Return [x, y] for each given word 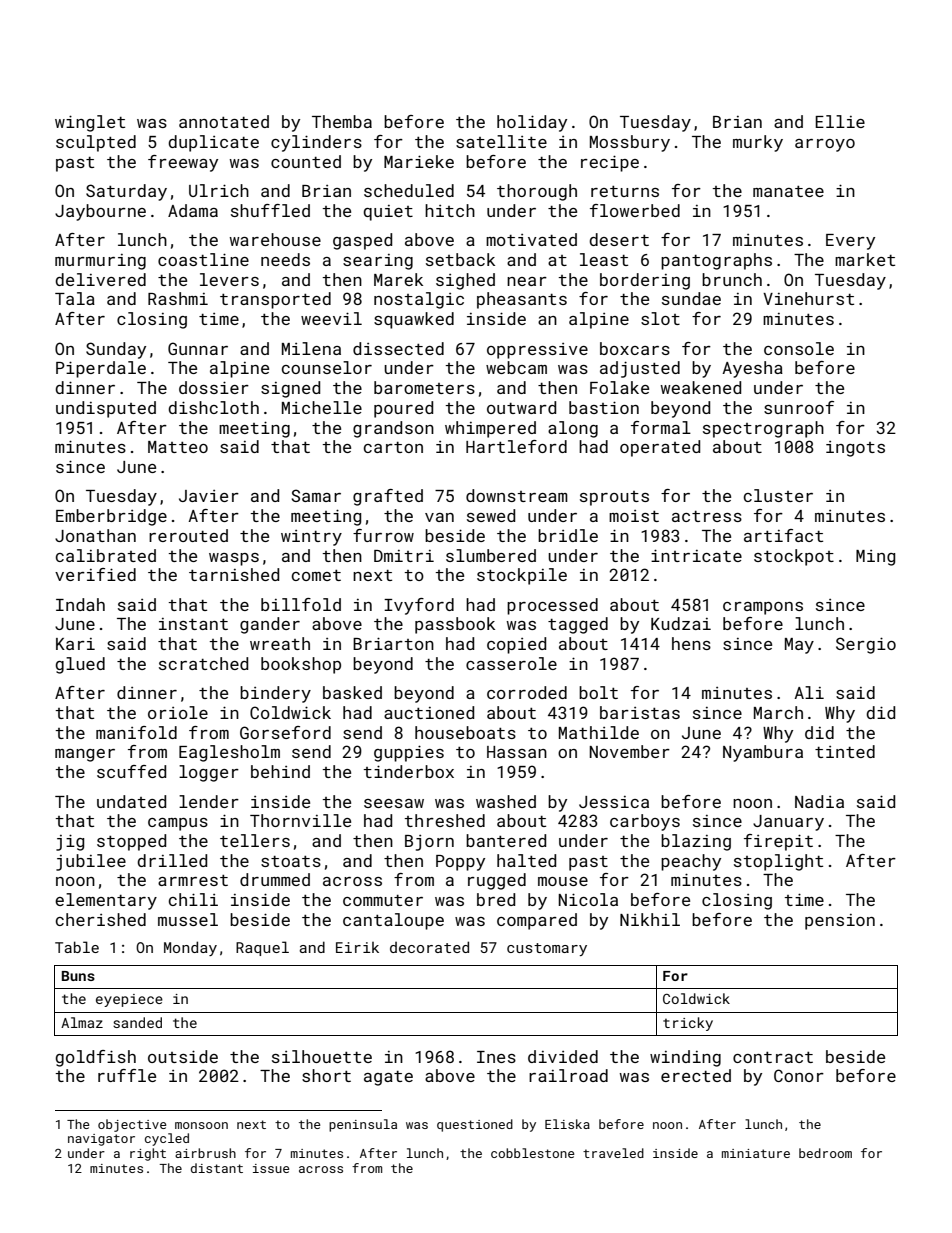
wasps [234, 559]
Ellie [840, 121]
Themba [342, 121]
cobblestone [532, 1153]
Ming [875, 558]
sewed [491, 515]
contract [773, 1057]
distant [217, 1168]
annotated [224, 121]
